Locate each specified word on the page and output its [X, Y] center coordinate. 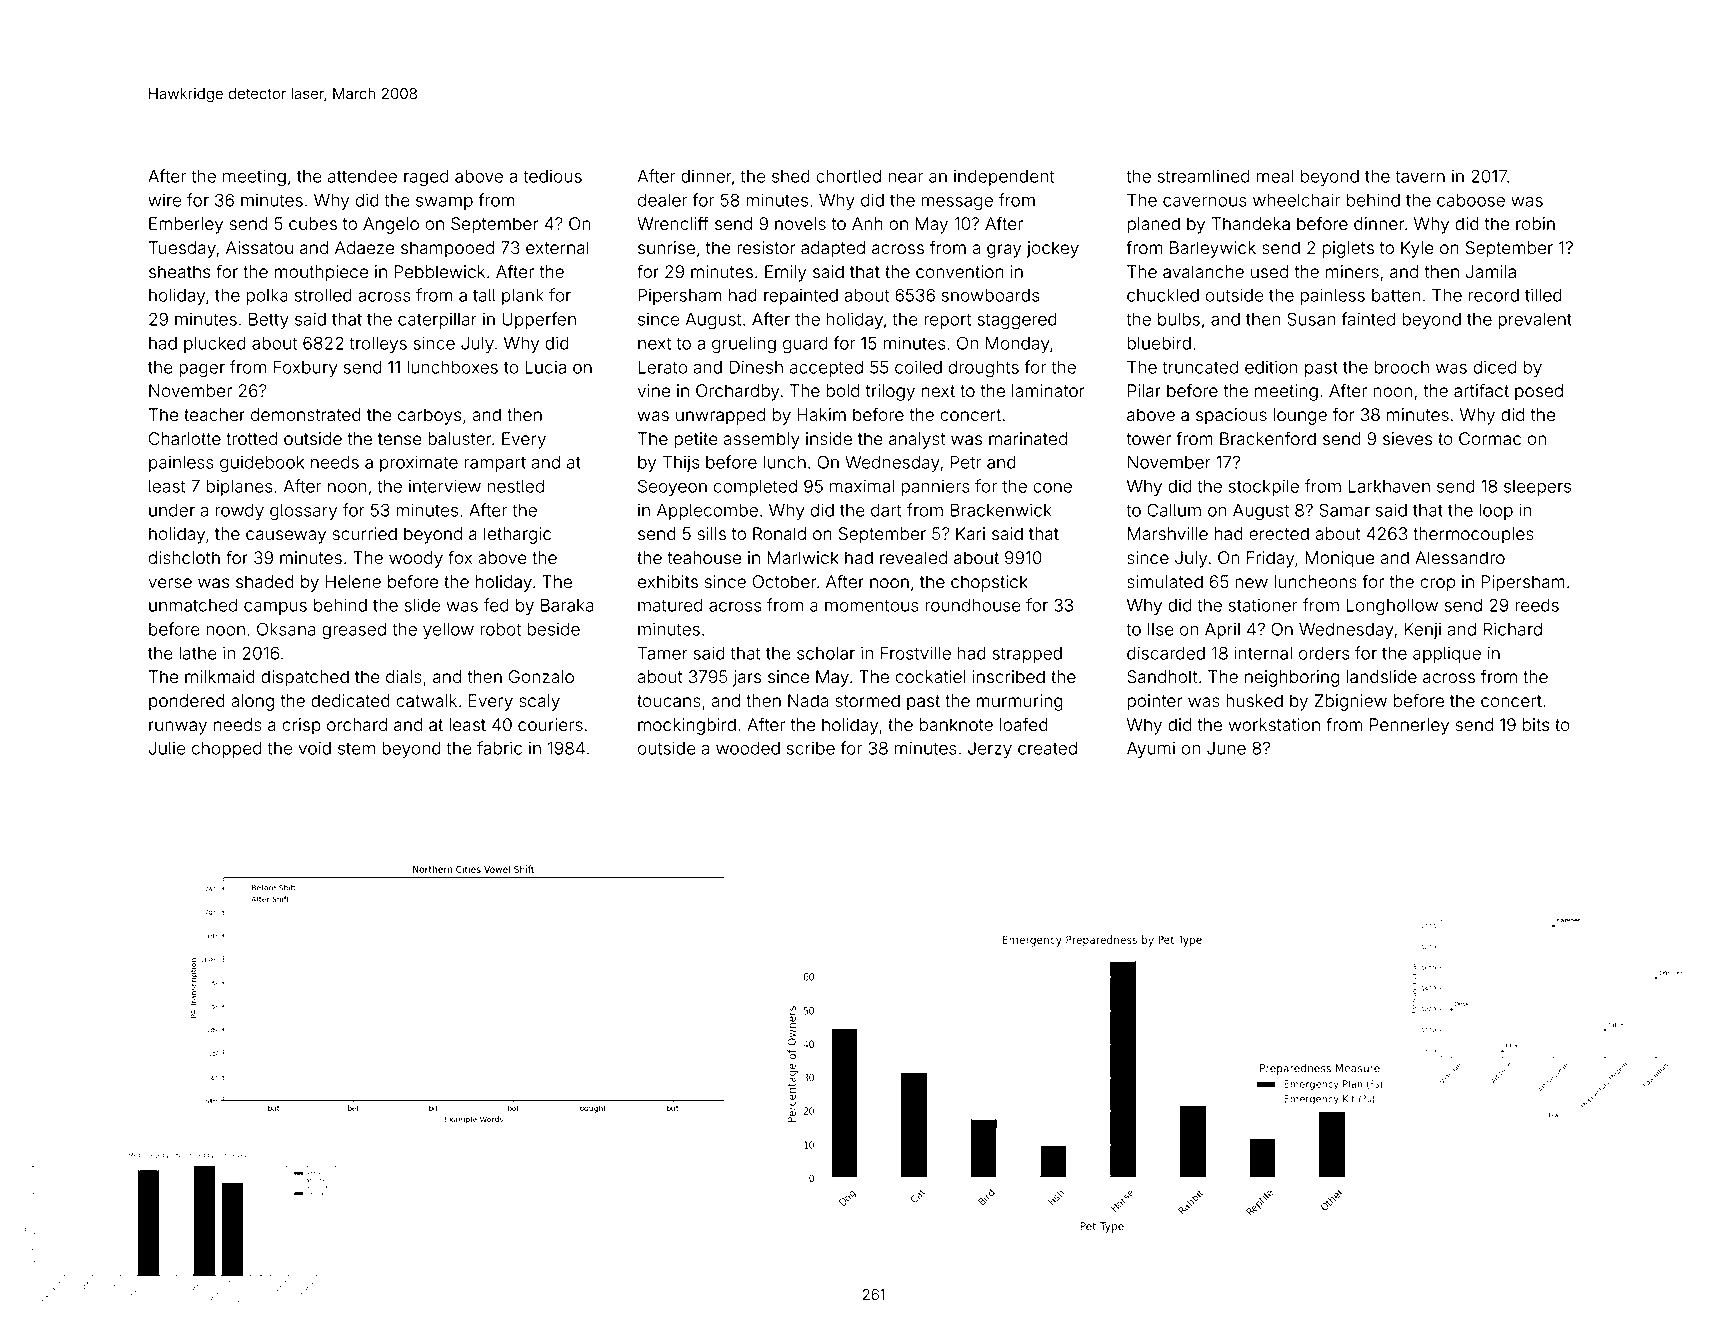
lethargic [517, 535]
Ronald [779, 534]
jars [747, 678]
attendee [362, 176]
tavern [1420, 176]
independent [1004, 178]
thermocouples [1473, 535]
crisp [301, 726]
